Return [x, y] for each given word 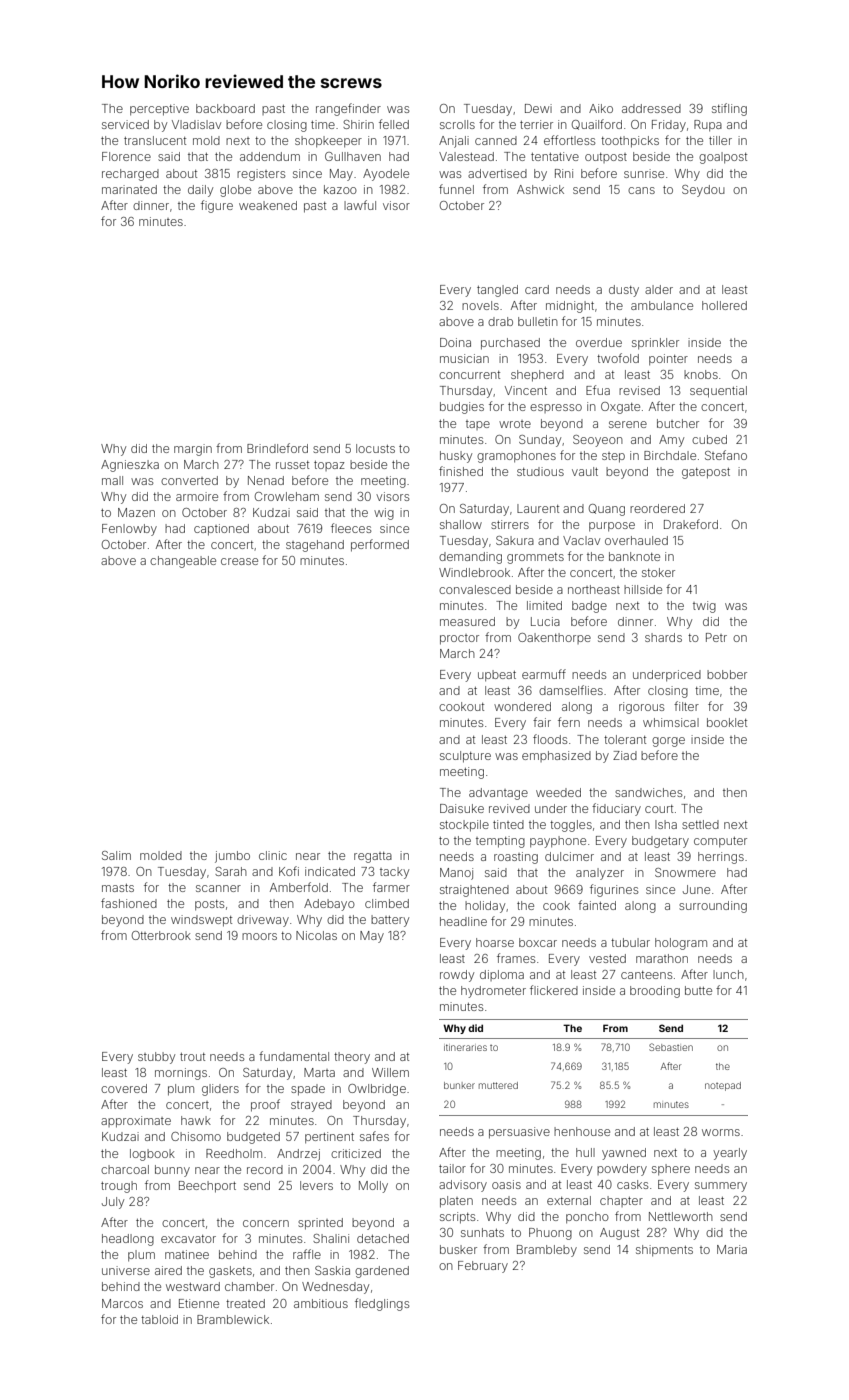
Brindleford [277, 448]
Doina [455, 342]
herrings [721, 858]
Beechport [207, 1187]
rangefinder [348, 109]
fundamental [294, 1056]
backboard [225, 108]
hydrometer [493, 992]
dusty [624, 291]
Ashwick [540, 189]
